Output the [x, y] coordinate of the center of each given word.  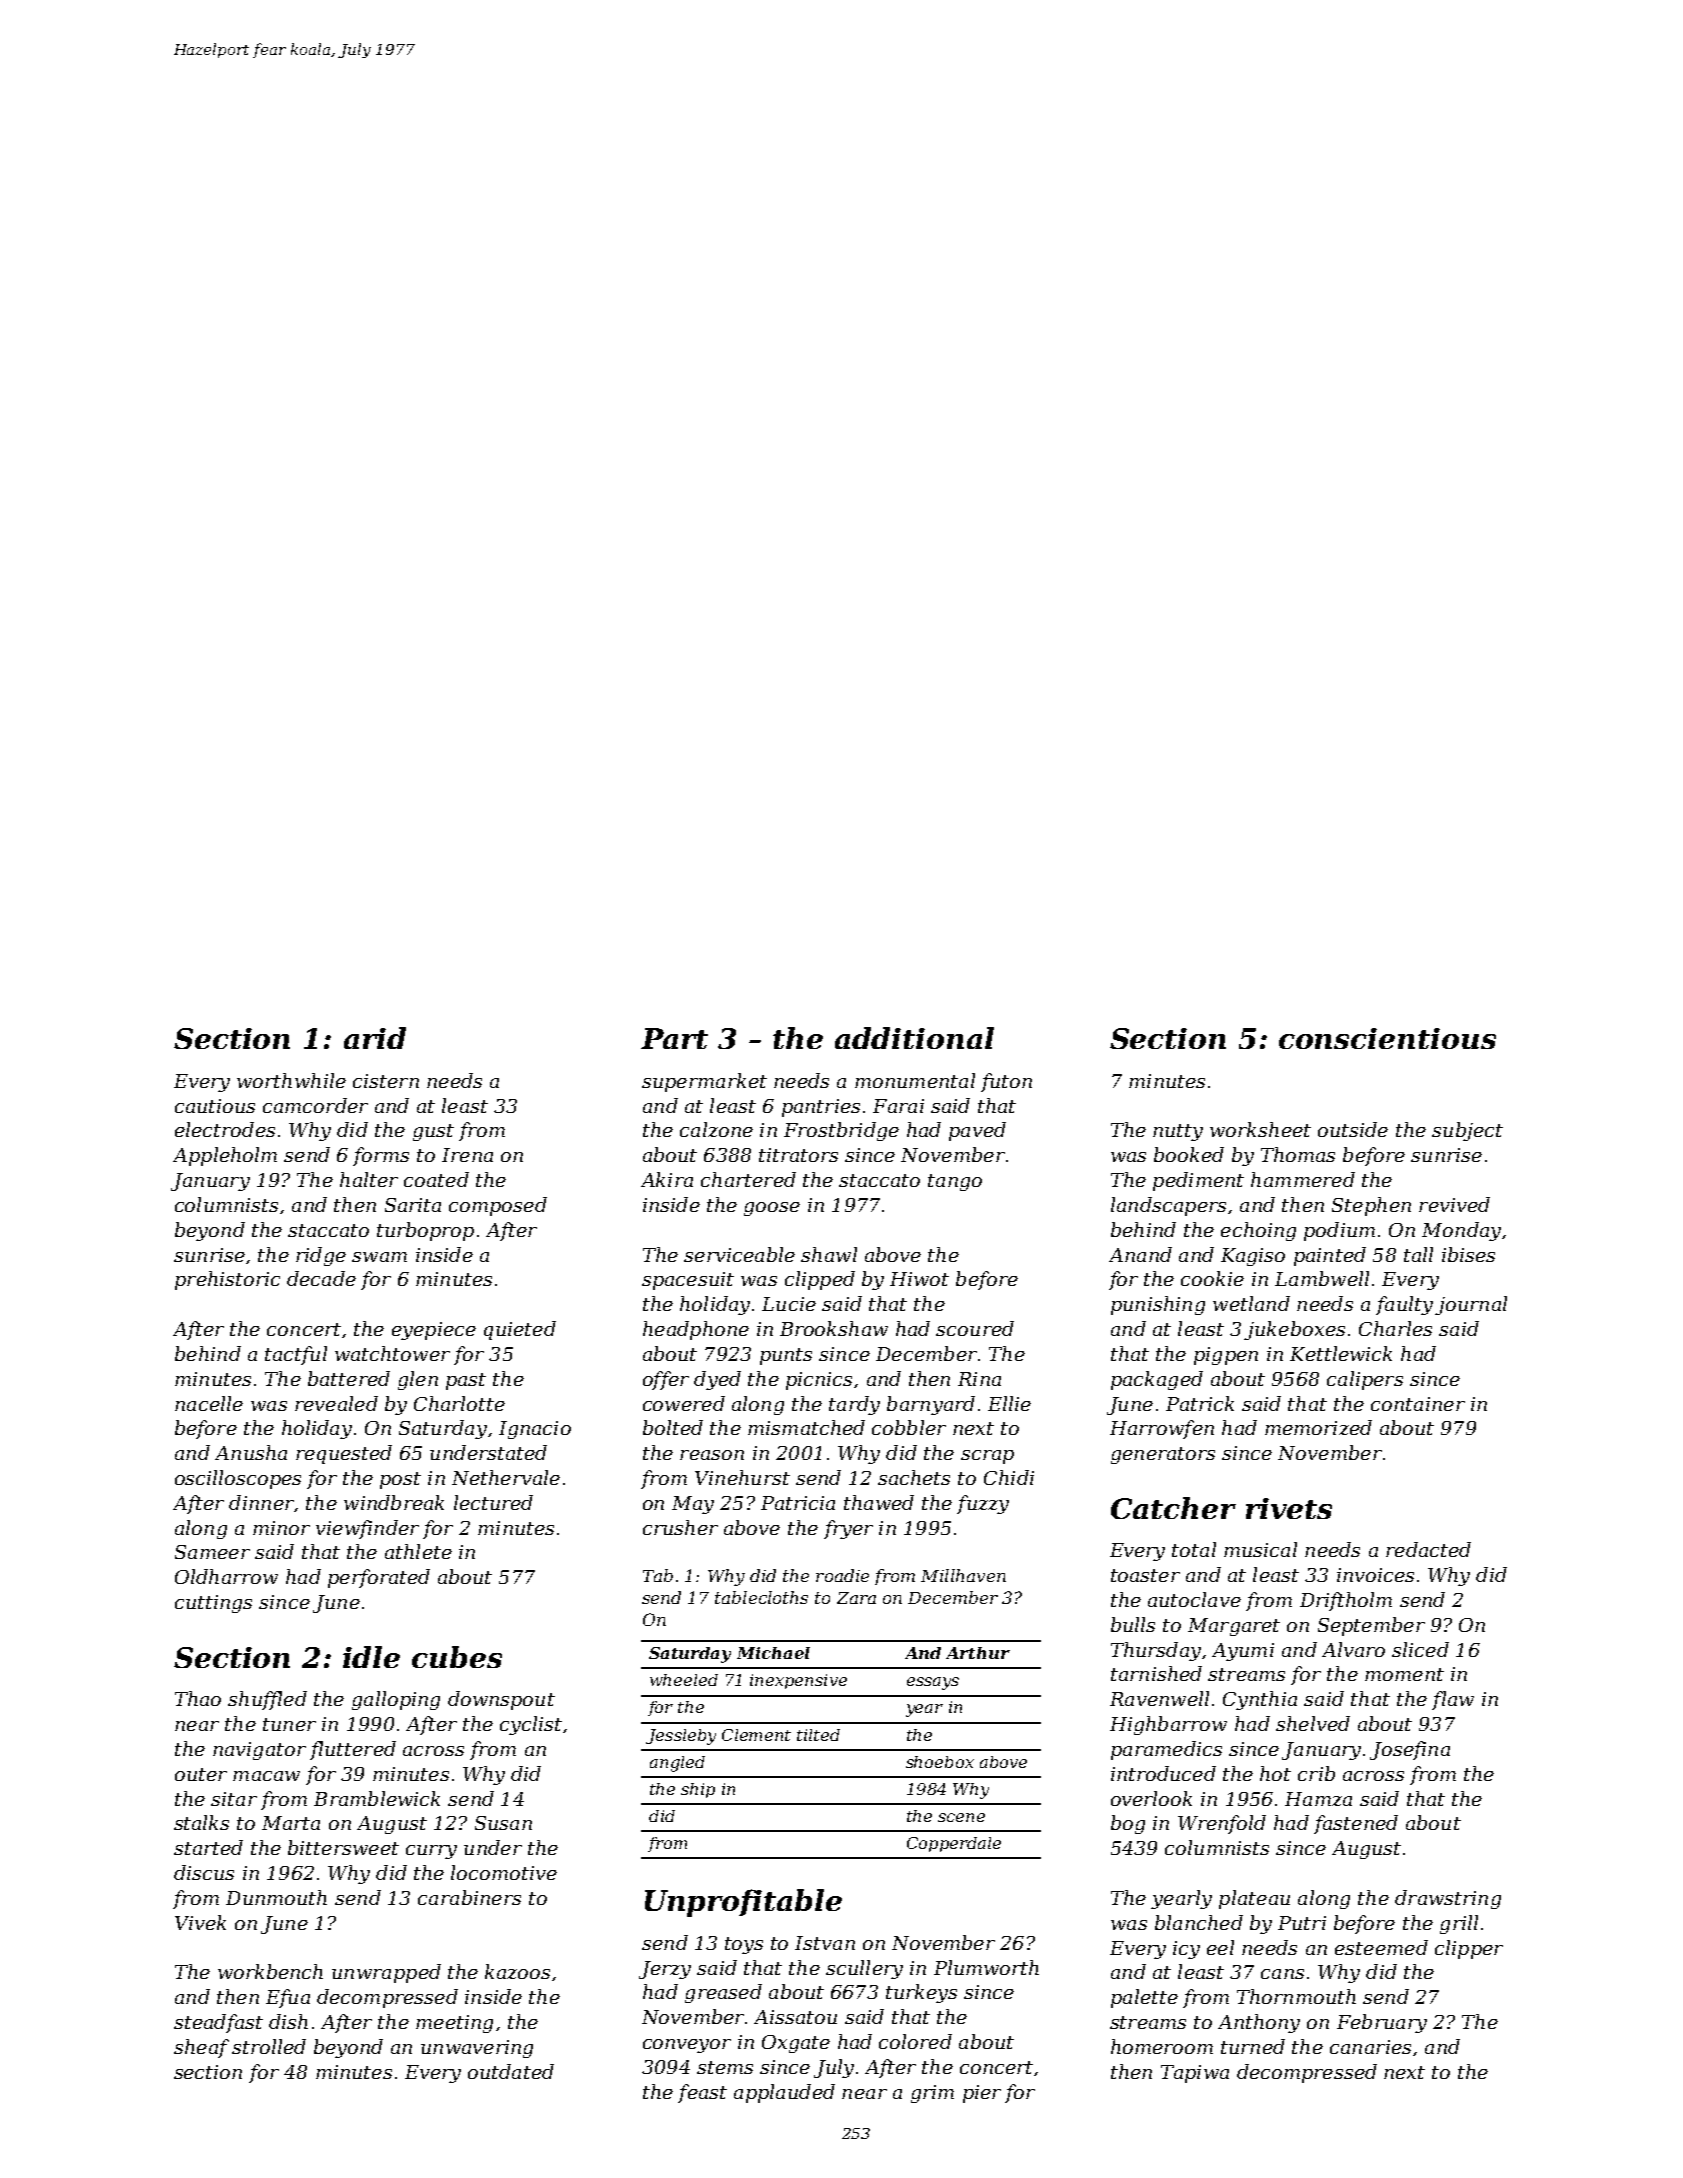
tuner [289, 1724]
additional [914, 1038]
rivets [1289, 1508]
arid [375, 1038]
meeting [454, 2024]
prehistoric [227, 1280]
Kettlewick [1341, 1353]
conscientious [1387, 1038]
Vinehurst [742, 1477]
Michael [773, 1653]
